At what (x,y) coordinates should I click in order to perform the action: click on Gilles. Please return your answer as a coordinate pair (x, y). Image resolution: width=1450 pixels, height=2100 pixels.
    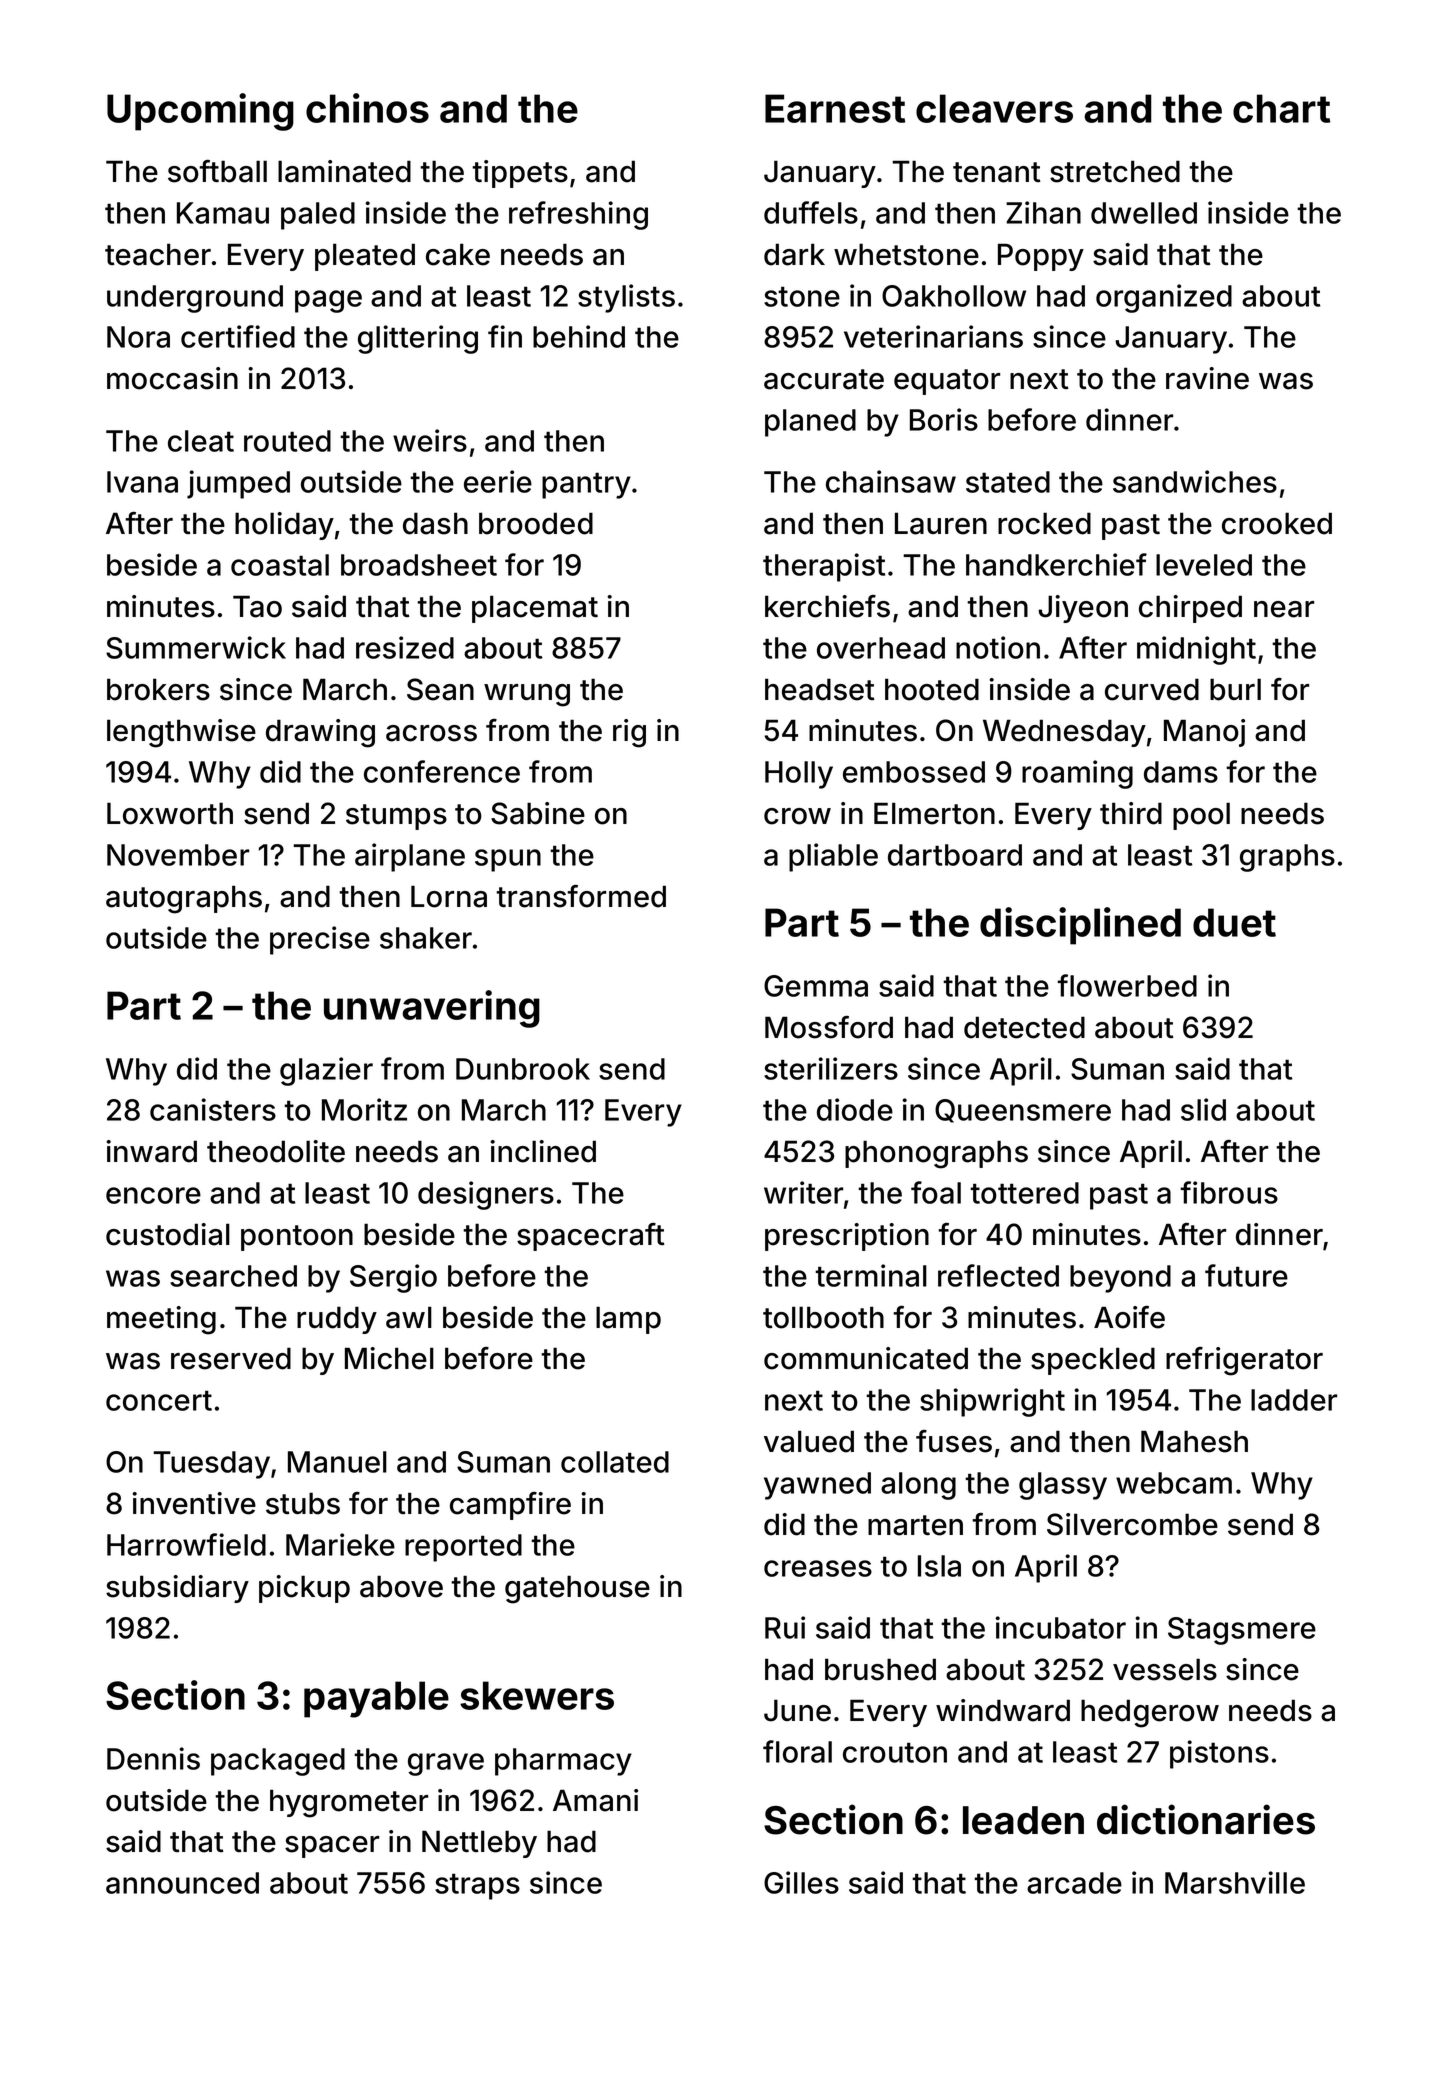
    Looking at the image, I should click on (801, 1882).
